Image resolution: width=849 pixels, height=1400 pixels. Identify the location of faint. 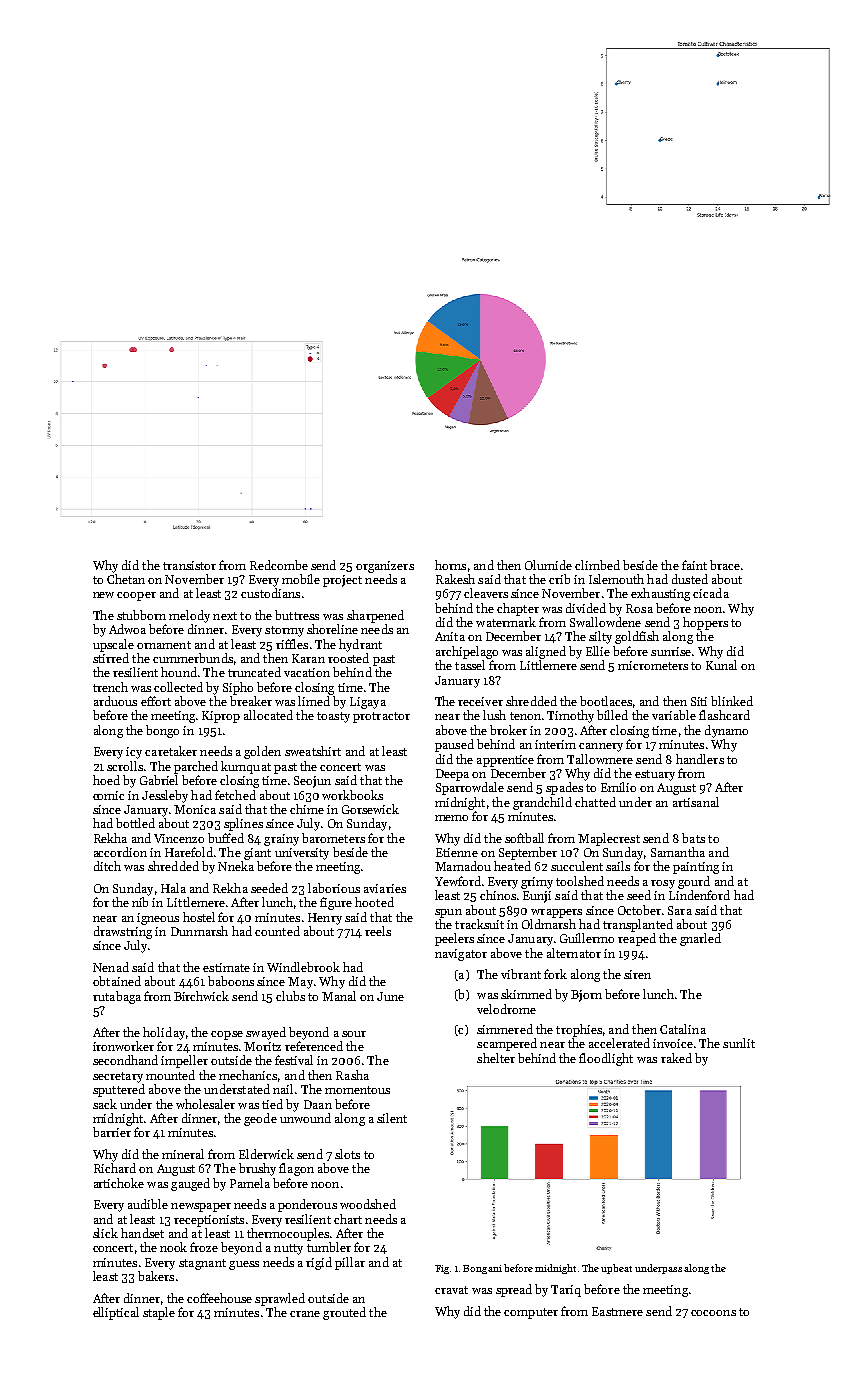
(694, 565).
